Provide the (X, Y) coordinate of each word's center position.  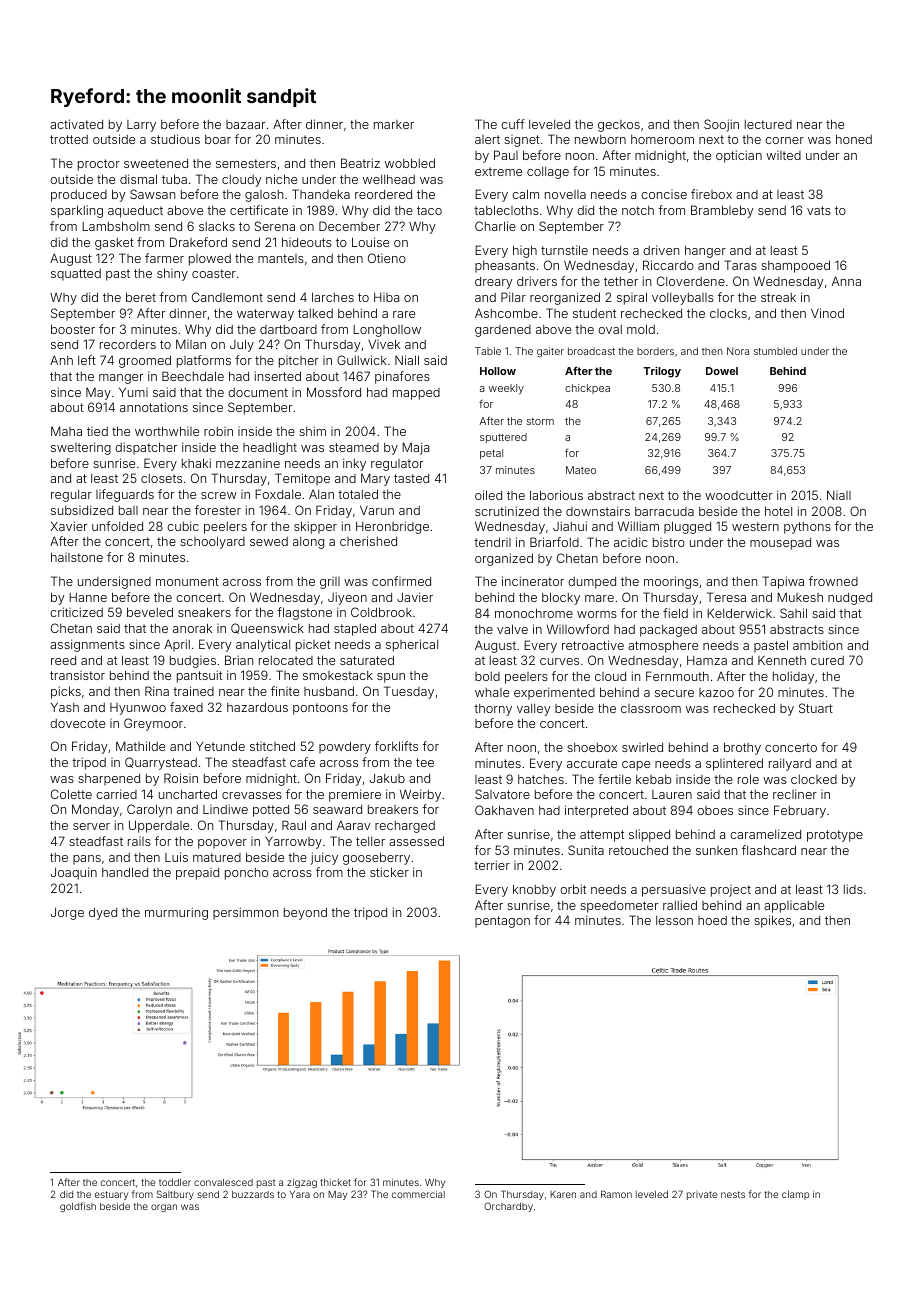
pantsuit (199, 676)
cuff (513, 124)
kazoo (716, 692)
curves (559, 661)
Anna (846, 281)
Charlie (495, 226)
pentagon (502, 922)
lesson (674, 920)
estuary (111, 1195)
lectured (768, 124)
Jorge (67, 913)
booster (73, 329)
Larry (141, 126)
